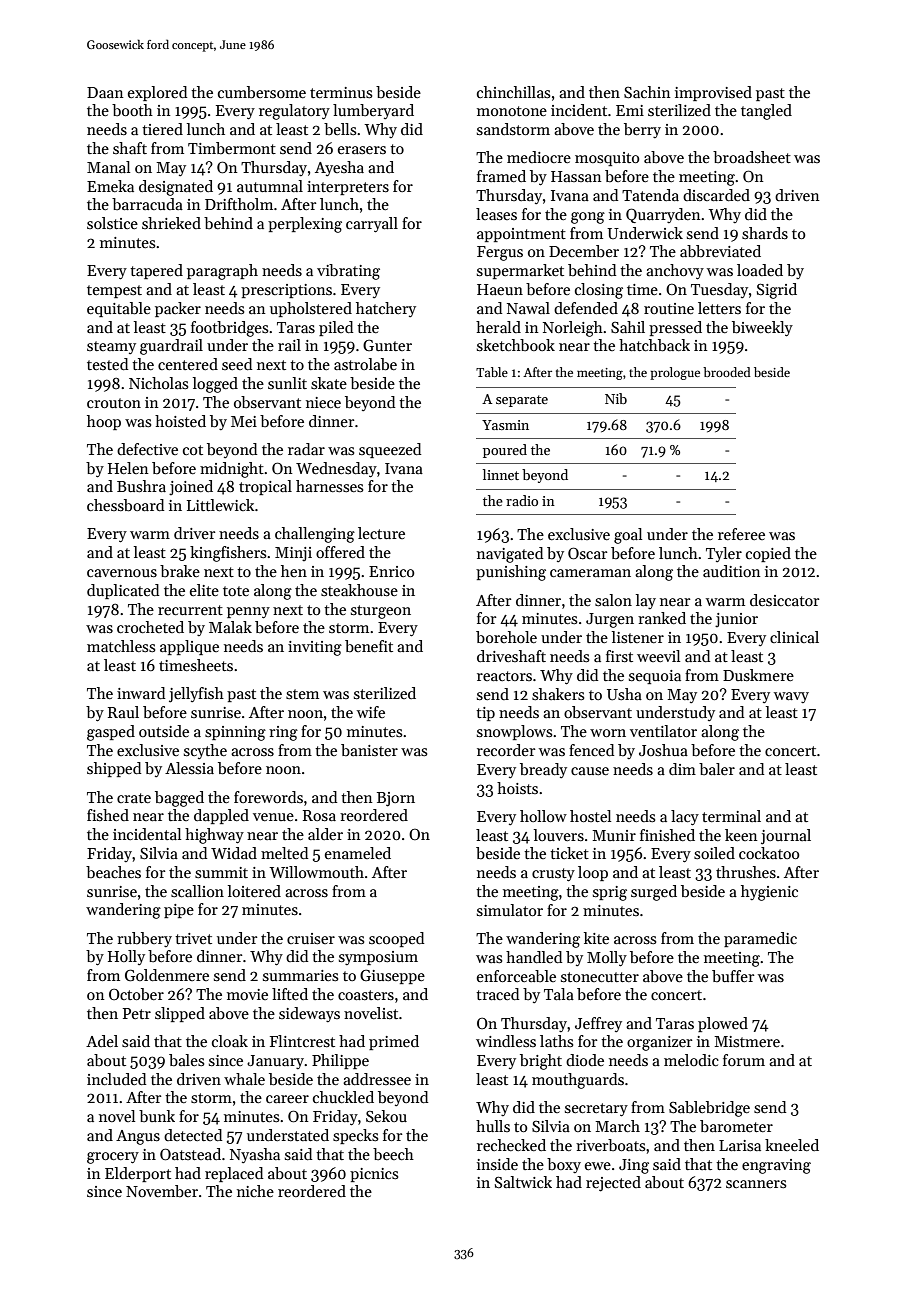 This document has width=908, height=1316. What do you see at coordinates (727, 372) in the document?
I see `brooded` at bounding box center [727, 372].
